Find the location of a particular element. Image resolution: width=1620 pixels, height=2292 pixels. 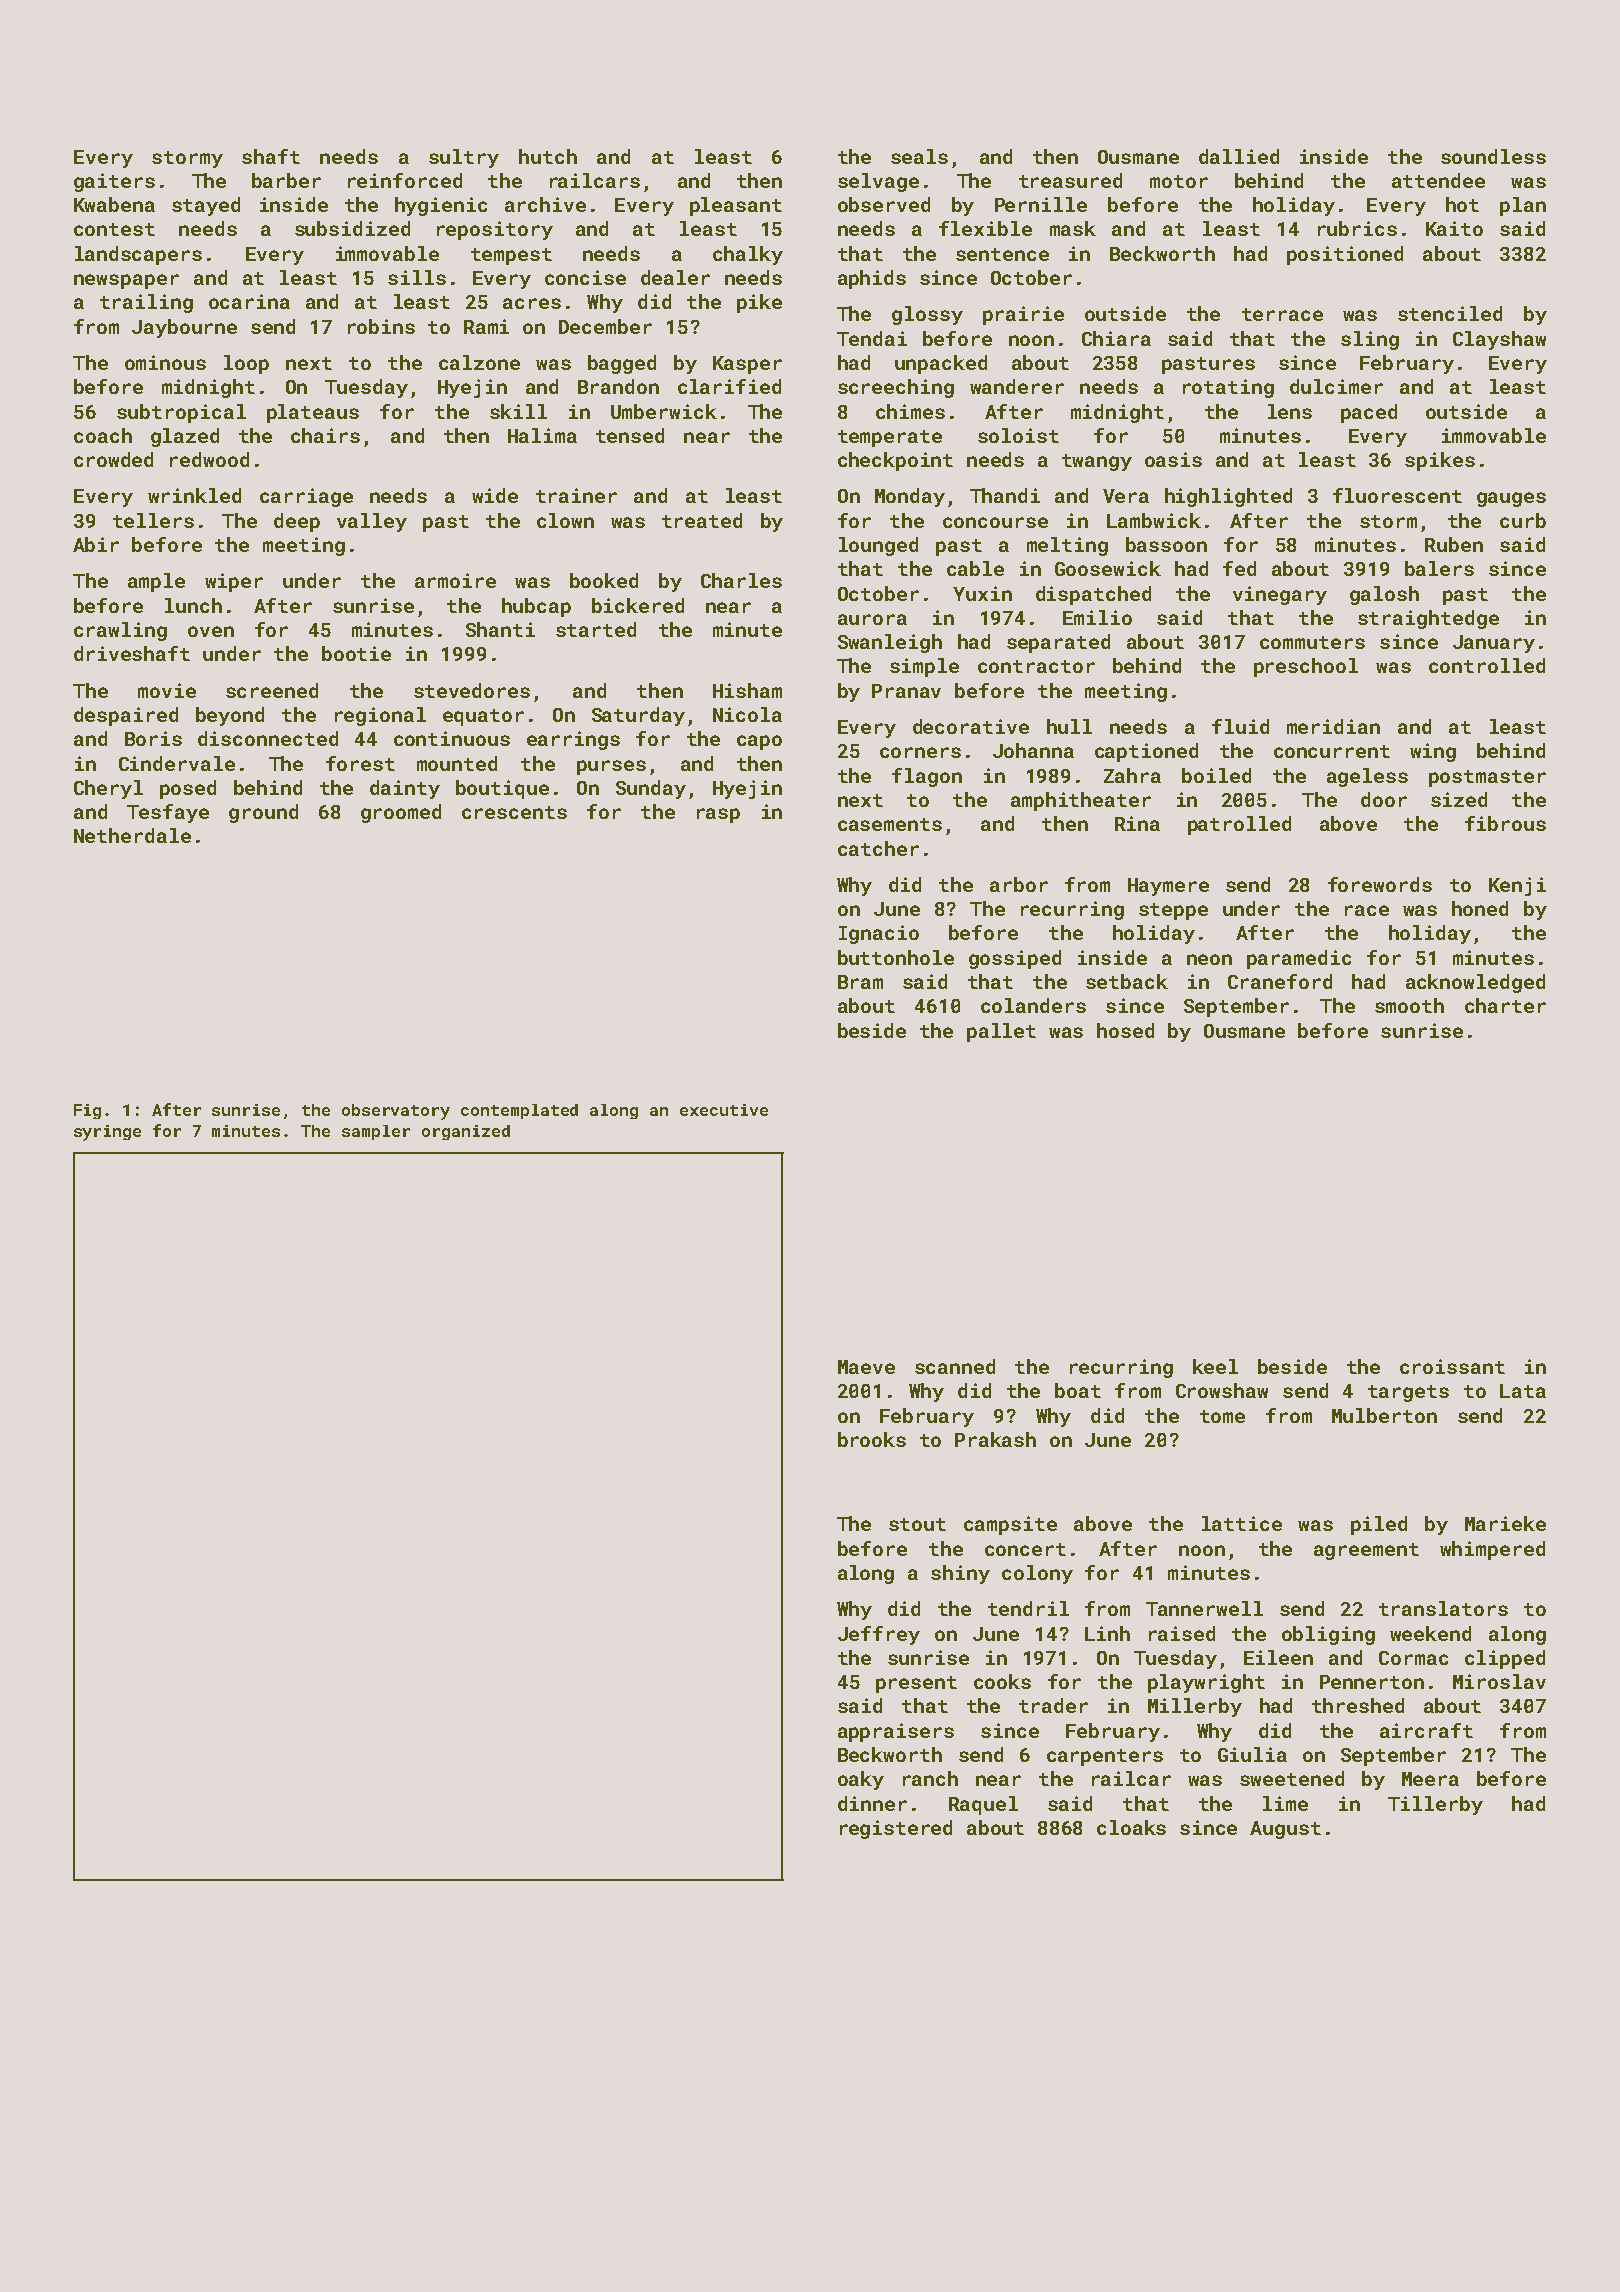

rotating is located at coordinates (1228, 388).
